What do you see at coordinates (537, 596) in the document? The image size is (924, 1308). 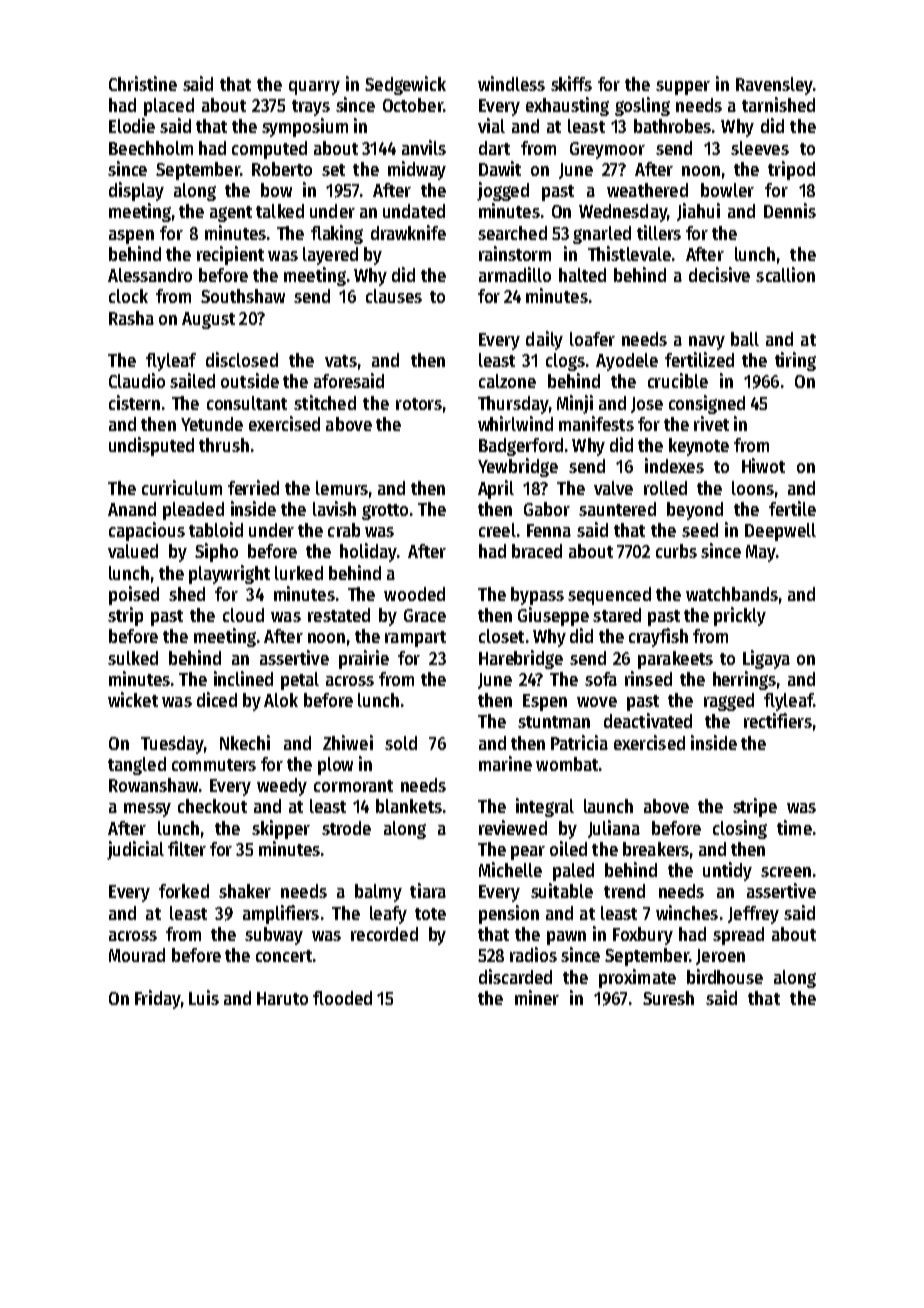 I see `bypass` at bounding box center [537, 596].
